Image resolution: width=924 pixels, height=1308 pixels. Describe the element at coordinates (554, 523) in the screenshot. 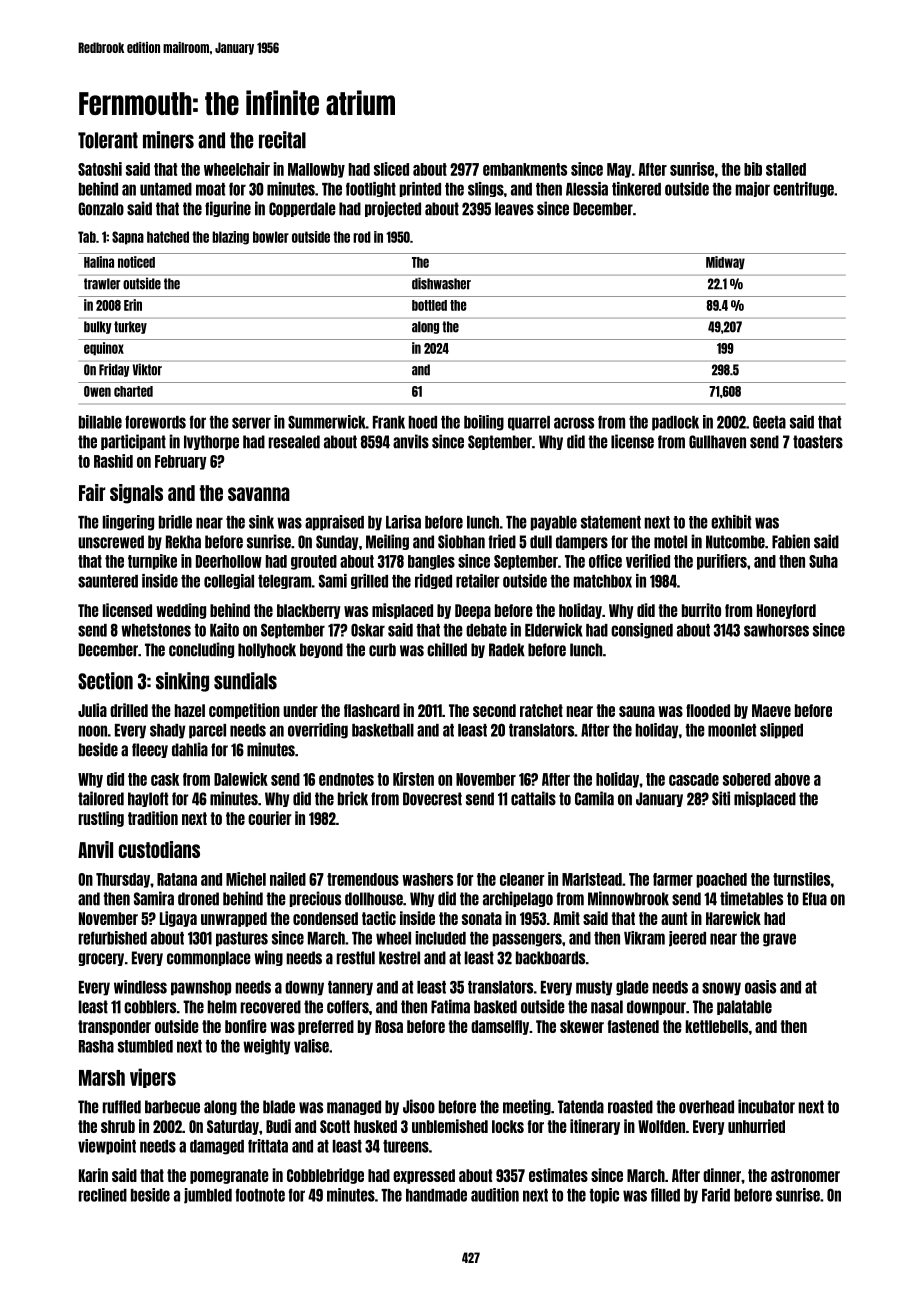

I see `payable` at that location.
